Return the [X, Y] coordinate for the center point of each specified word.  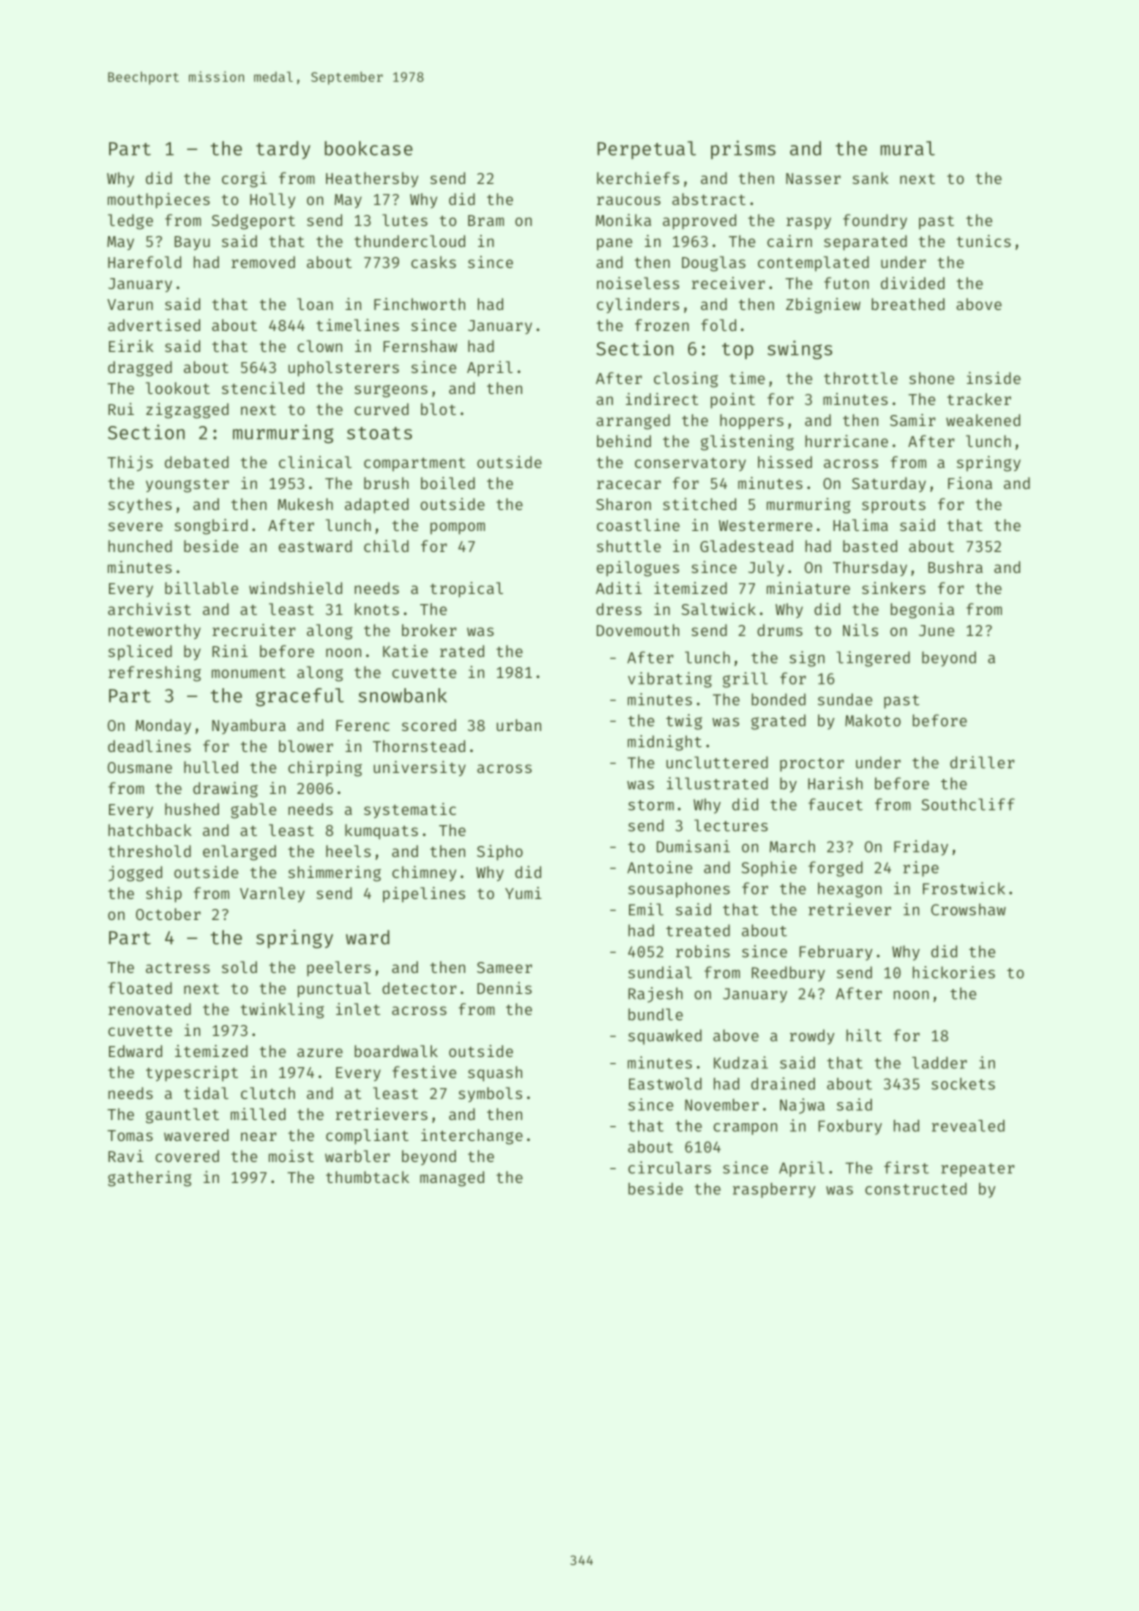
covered [187, 1156]
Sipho [500, 853]
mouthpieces [159, 201]
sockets [963, 1084]
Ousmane [140, 767]
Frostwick [964, 888]
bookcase [369, 148]
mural [907, 148]
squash [495, 1074]
